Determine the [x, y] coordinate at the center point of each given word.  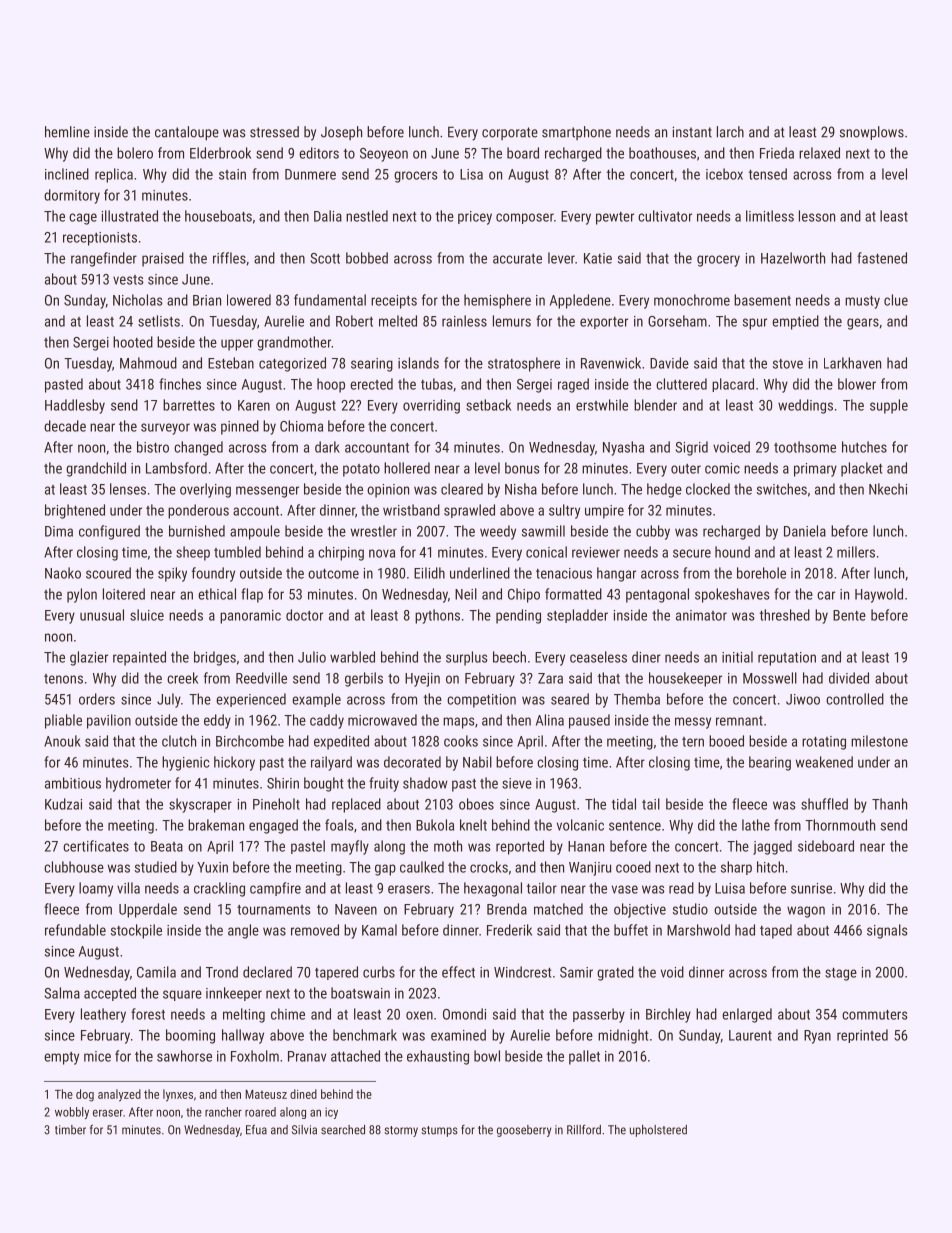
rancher [223, 1112]
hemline [67, 132]
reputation [787, 659]
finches [180, 384]
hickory [234, 763]
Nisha [521, 489]
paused [589, 721]
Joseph [341, 133]
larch [730, 132]
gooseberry [524, 1131]
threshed [785, 615]
